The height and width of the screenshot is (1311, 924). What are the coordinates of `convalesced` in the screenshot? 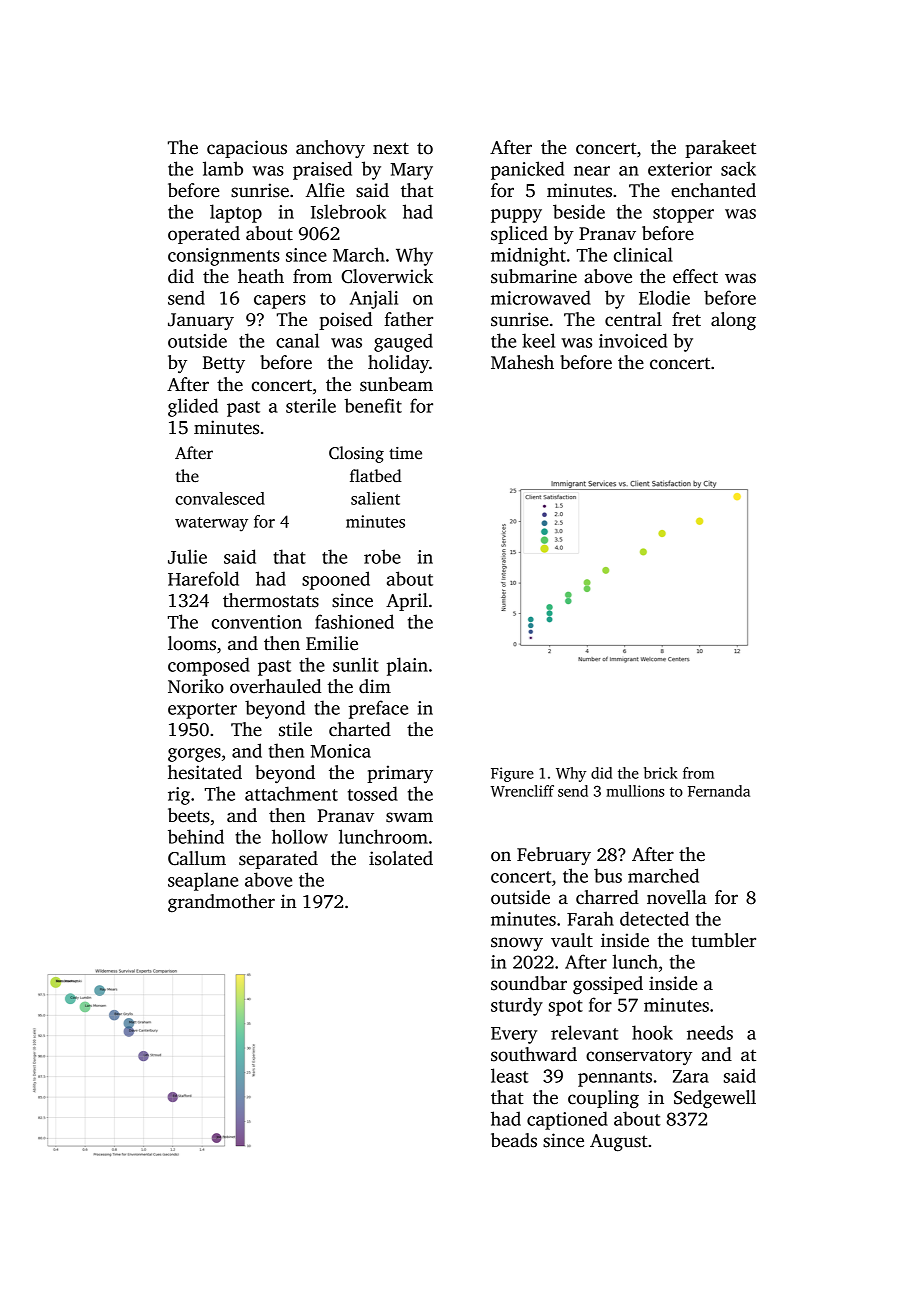 It's located at (220, 498).
